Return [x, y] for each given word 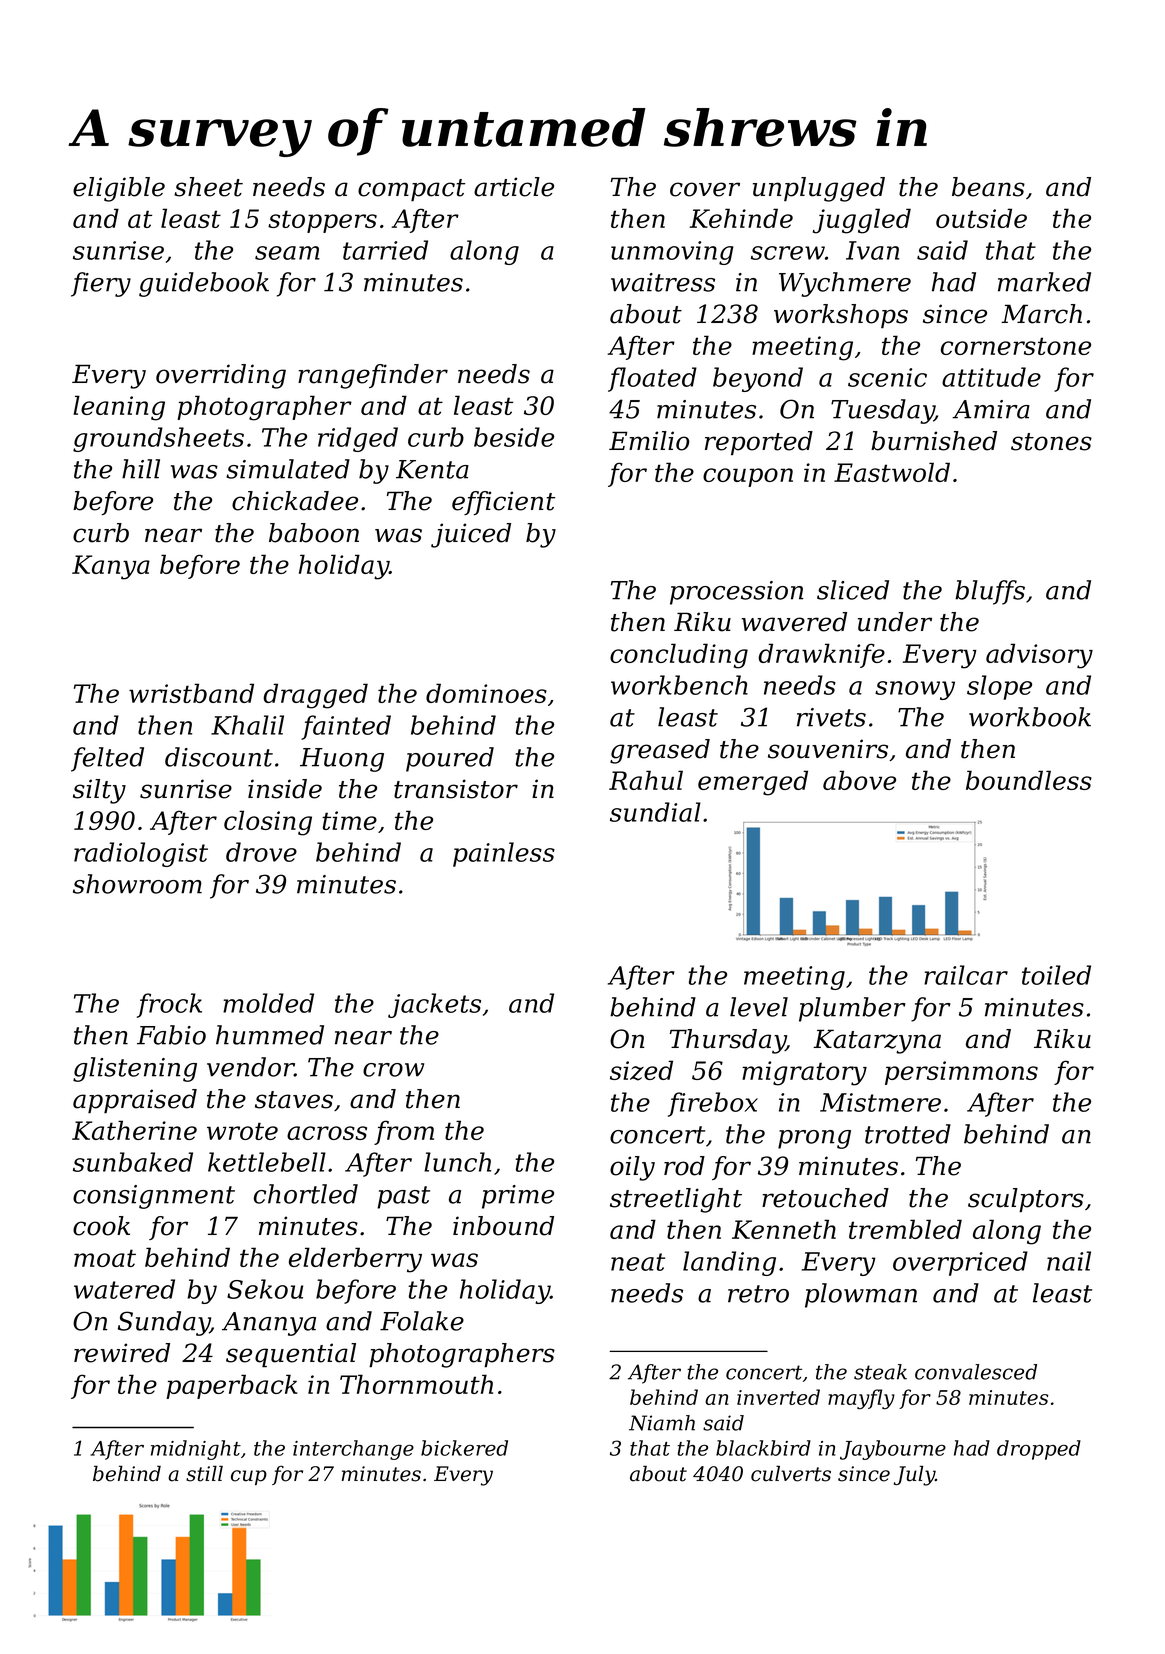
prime [518, 1197]
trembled [905, 1229]
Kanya [111, 567]
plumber [852, 1009]
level [759, 1007]
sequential [291, 1355]
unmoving [672, 253]
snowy [915, 690]
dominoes [486, 693]
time [349, 820]
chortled [306, 1194]
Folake [422, 1321]
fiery [101, 284]
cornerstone [1016, 346]
